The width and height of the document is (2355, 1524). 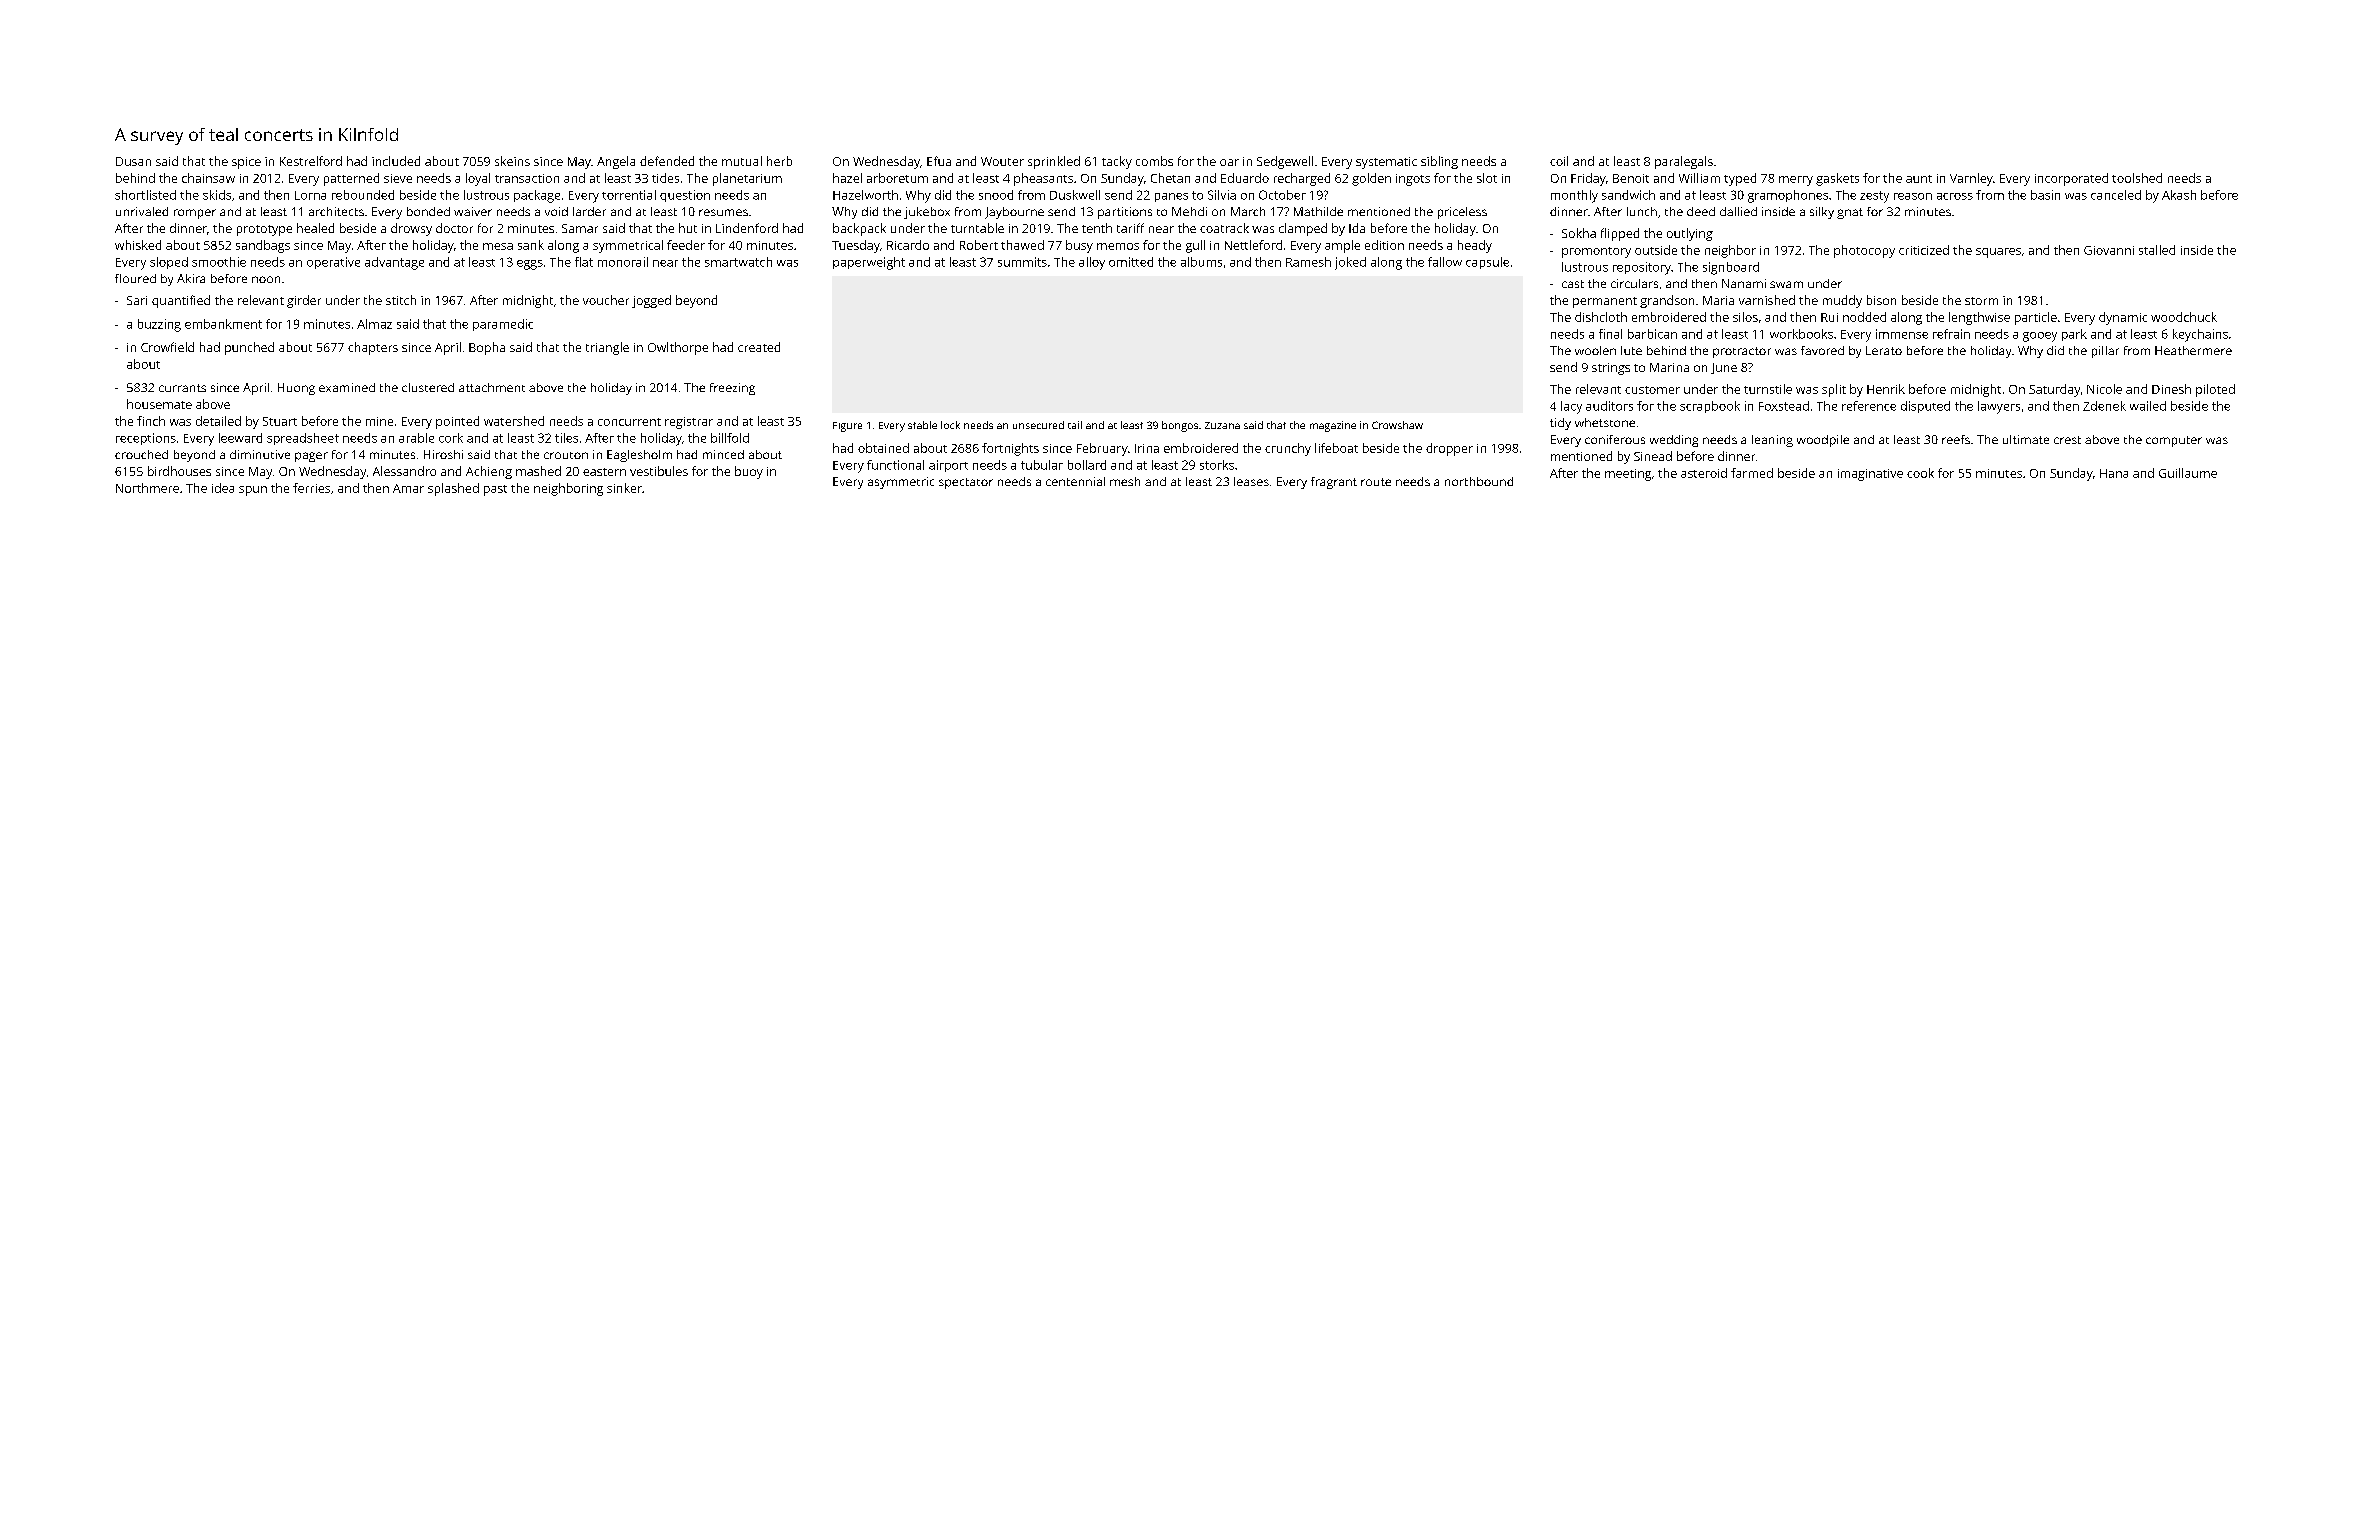 What do you see at coordinates (142, 211) in the document?
I see `unrivaled` at bounding box center [142, 211].
